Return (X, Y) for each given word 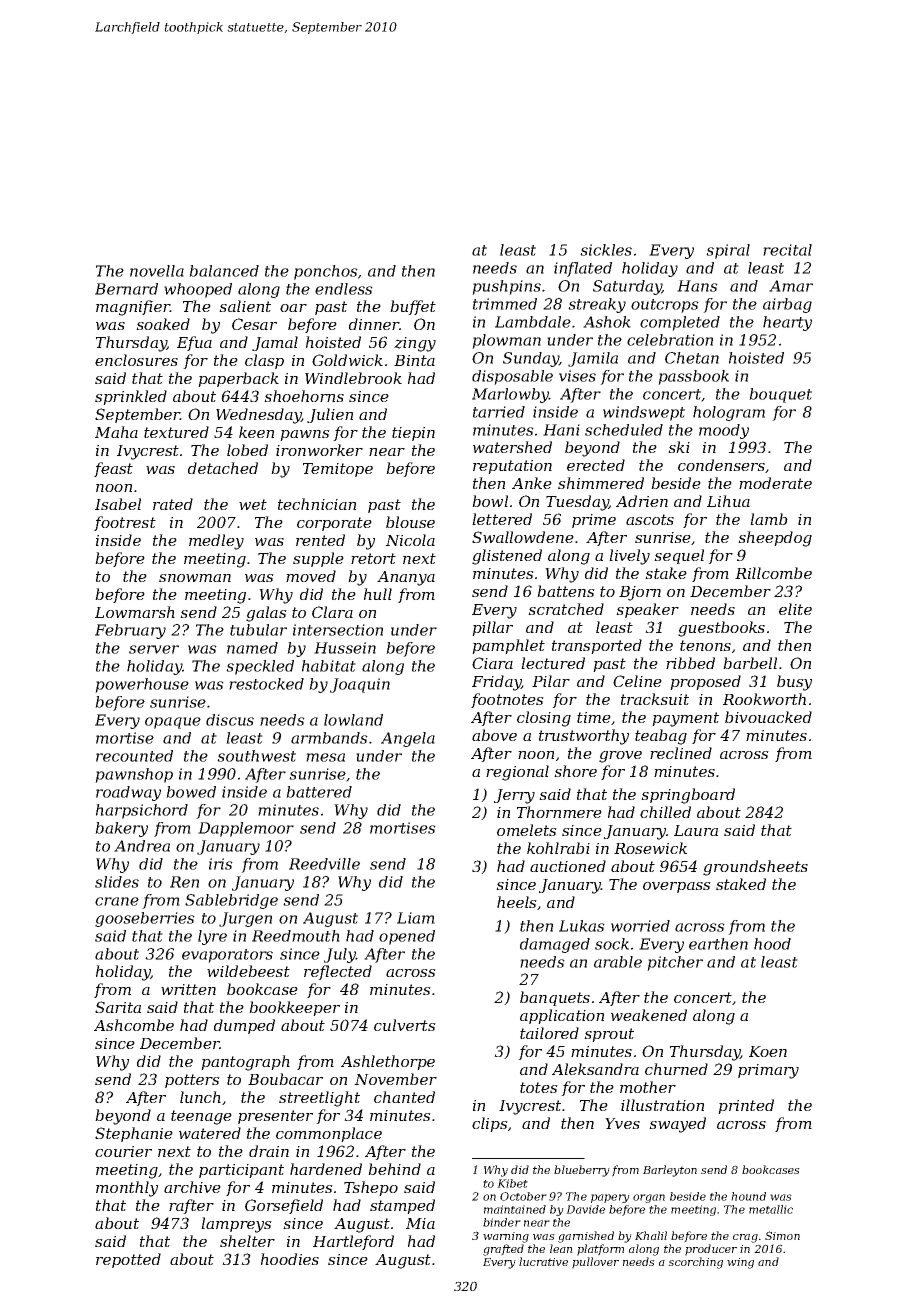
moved (311, 576)
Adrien (642, 501)
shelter (247, 1241)
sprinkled (131, 397)
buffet (413, 307)
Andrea (142, 846)
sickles (606, 250)
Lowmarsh (135, 612)
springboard (688, 796)
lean (561, 1248)
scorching (695, 1263)
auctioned (568, 866)
